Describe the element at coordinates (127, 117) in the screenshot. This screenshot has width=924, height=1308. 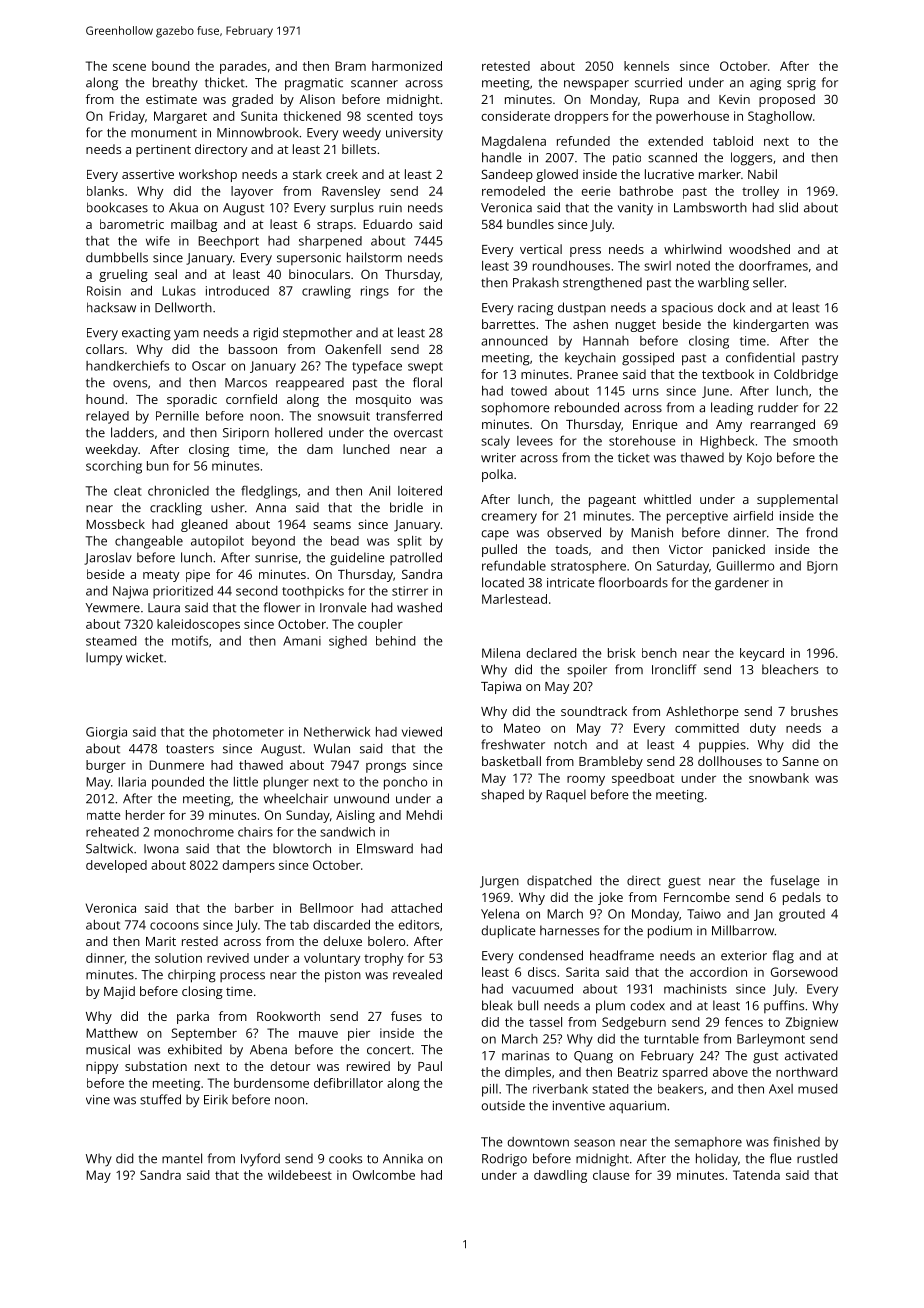
I see `Friday` at that location.
